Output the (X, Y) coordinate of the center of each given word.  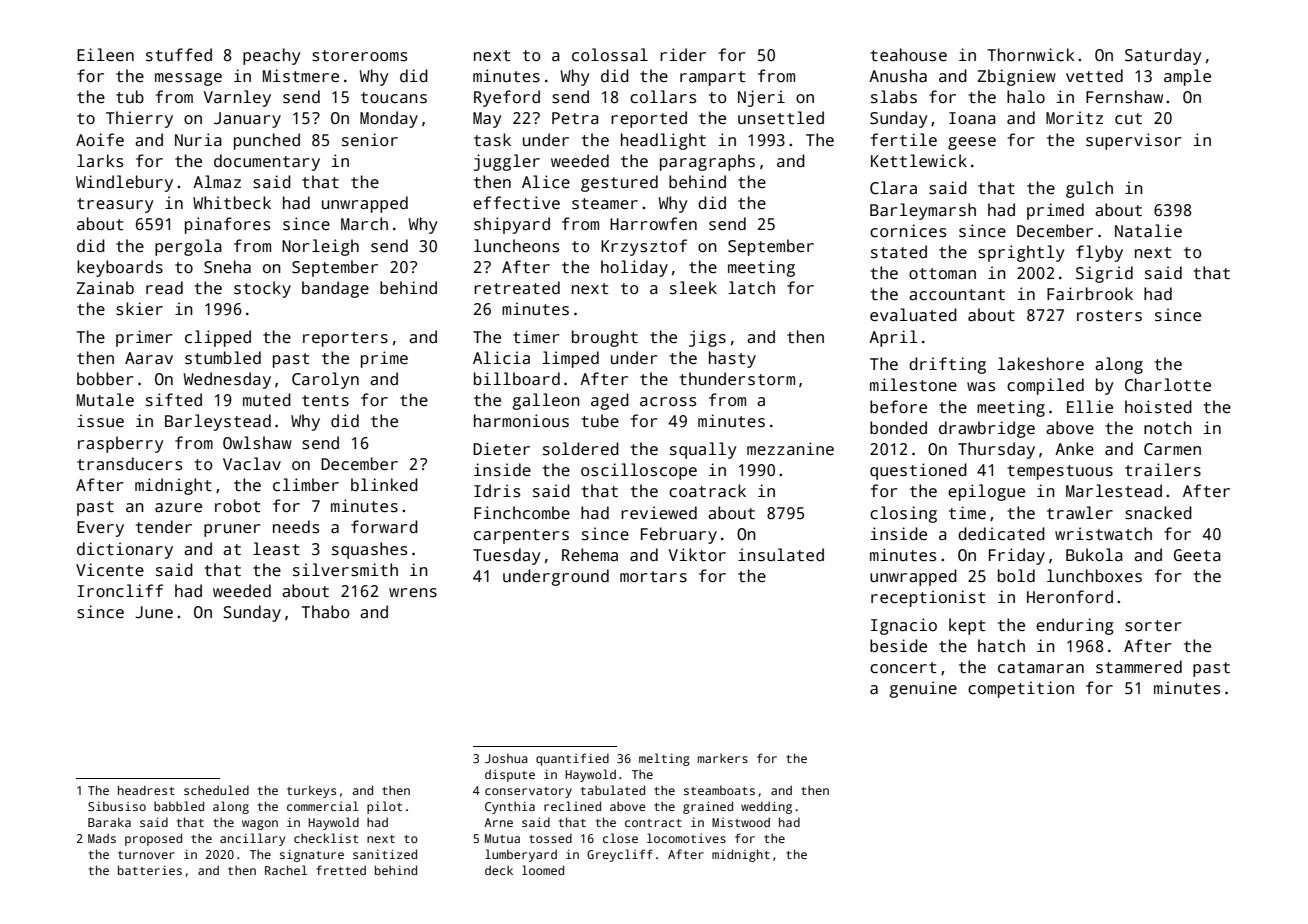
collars (663, 97)
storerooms (359, 56)
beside (898, 646)
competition (1021, 689)
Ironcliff (120, 591)
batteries (150, 870)
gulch (1089, 189)
